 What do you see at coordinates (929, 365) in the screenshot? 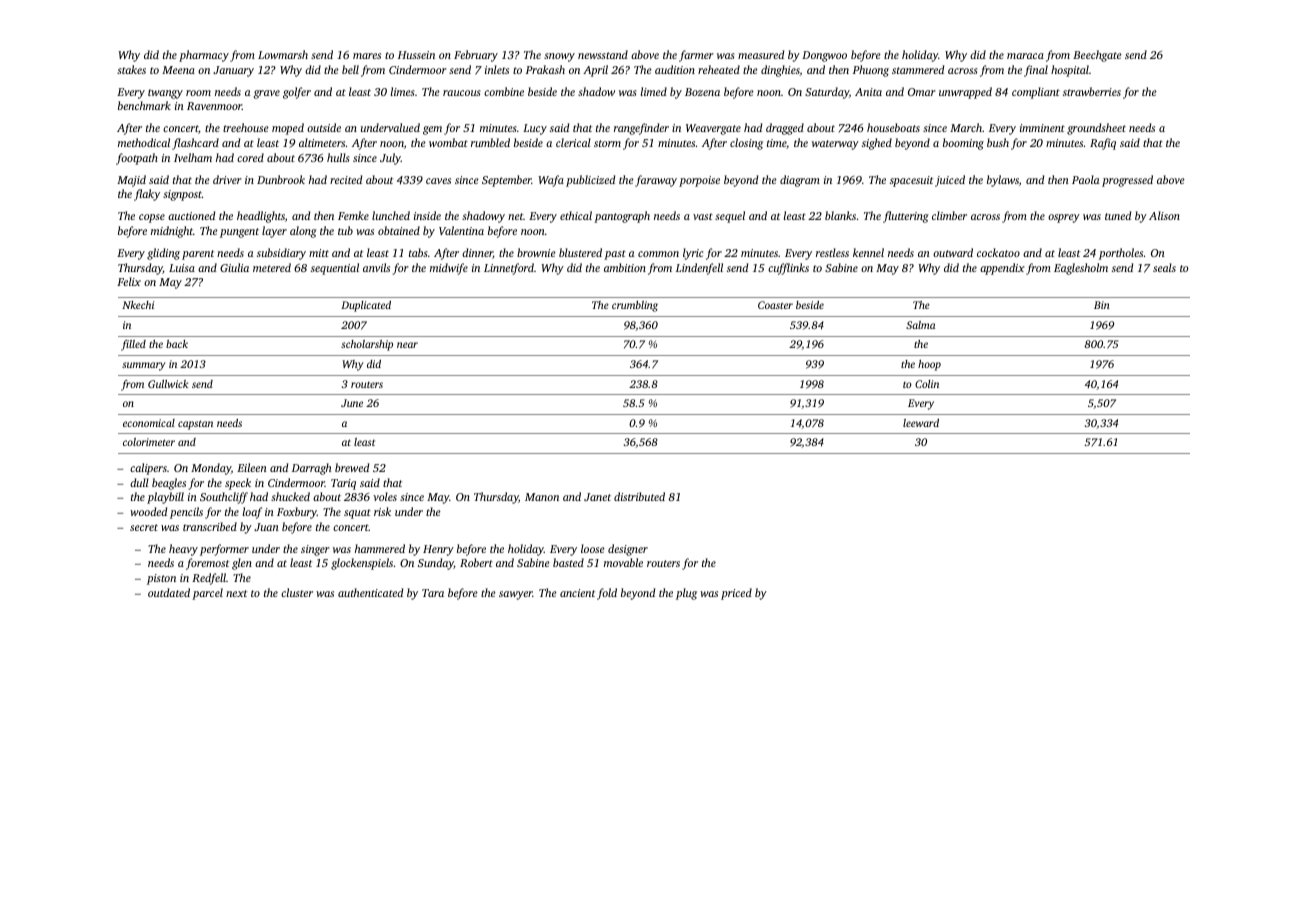
I see `hoop` at bounding box center [929, 365].
